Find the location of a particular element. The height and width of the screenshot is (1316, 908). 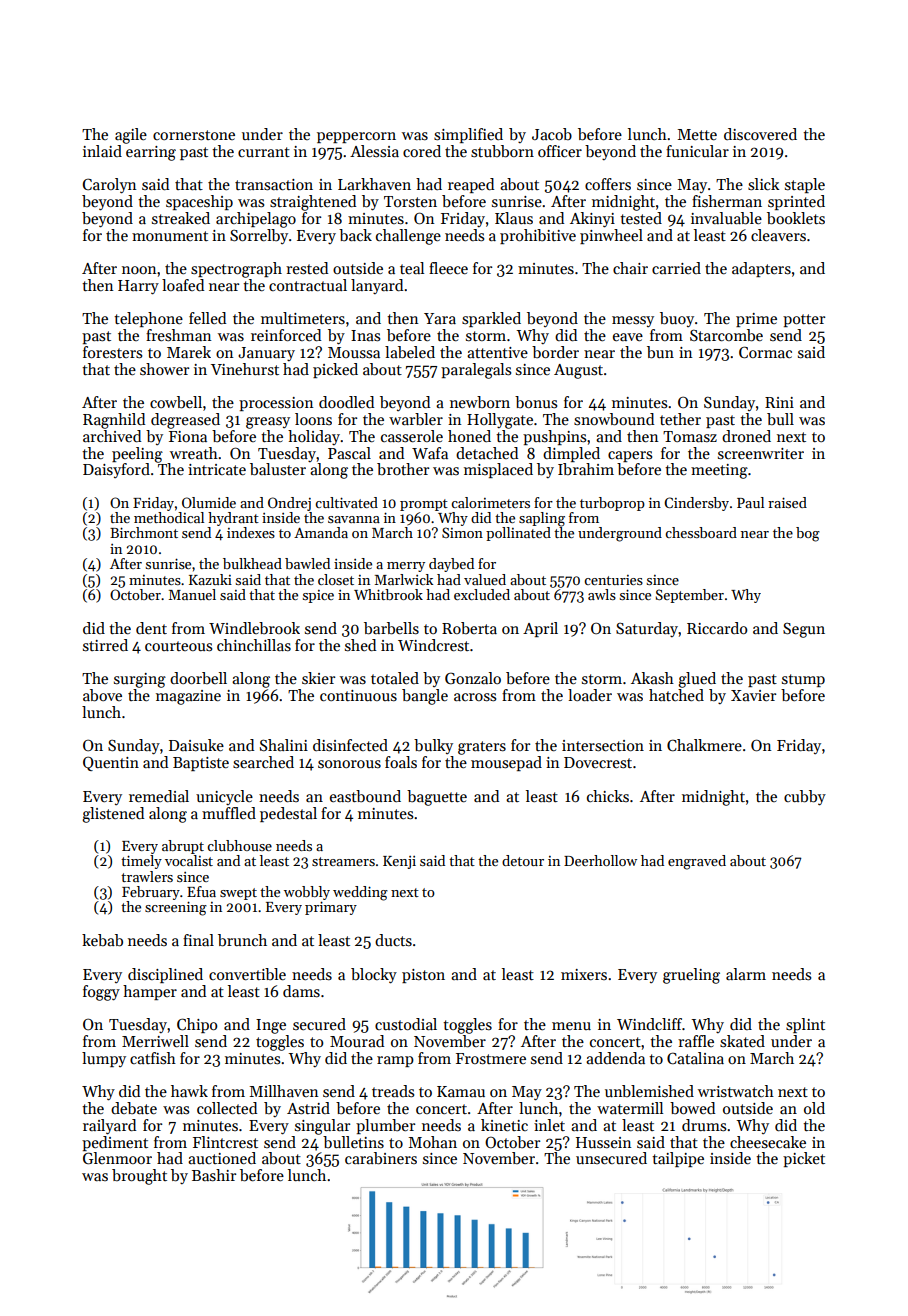

degreased is located at coordinates (185, 421).
